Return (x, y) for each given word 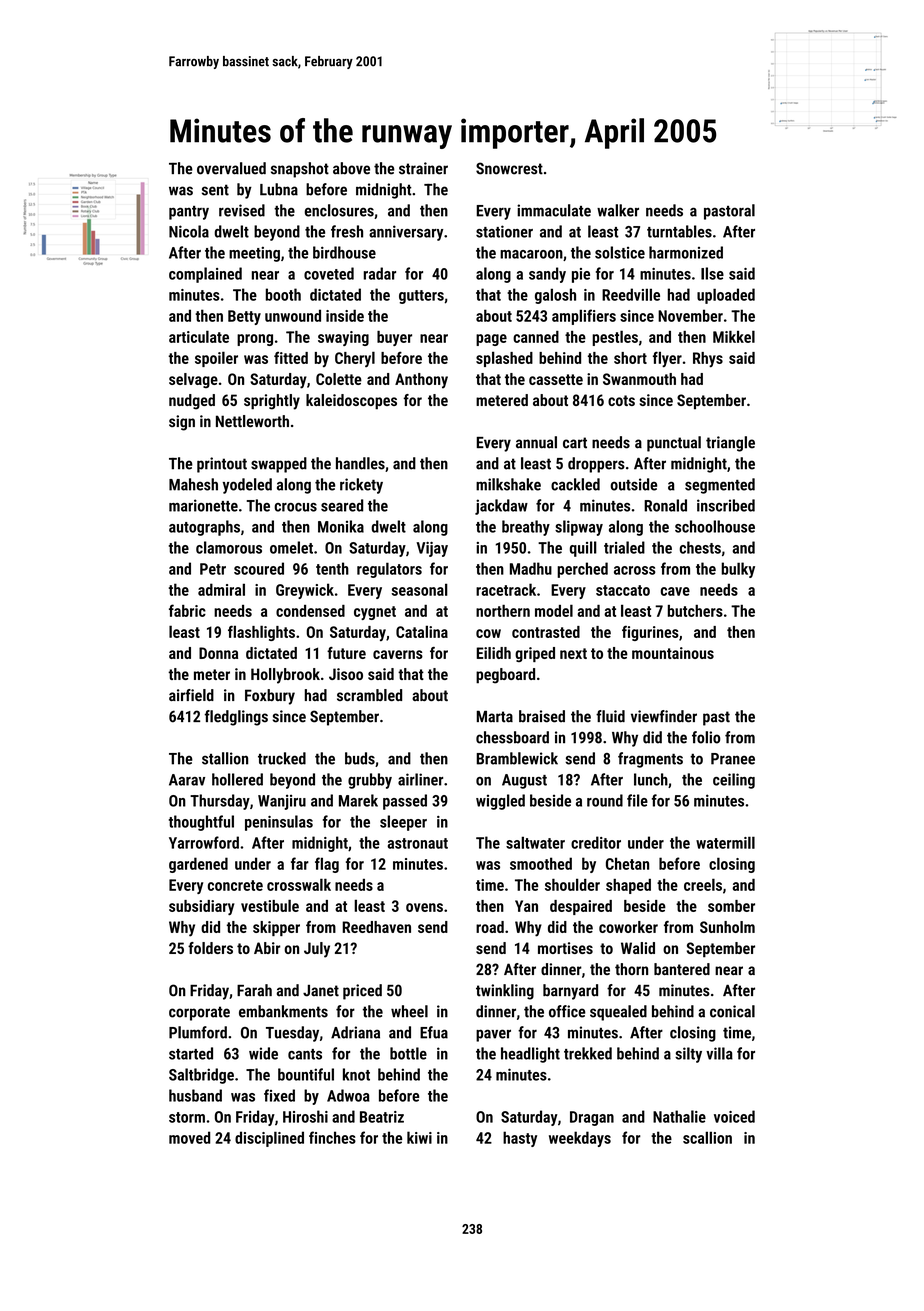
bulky (738, 570)
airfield (191, 695)
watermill (725, 842)
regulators (389, 570)
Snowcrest (509, 168)
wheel (409, 1011)
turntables (679, 231)
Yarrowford (204, 842)
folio (706, 737)
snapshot (300, 170)
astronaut (417, 843)
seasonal (419, 589)
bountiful (306, 1074)
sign (182, 423)
